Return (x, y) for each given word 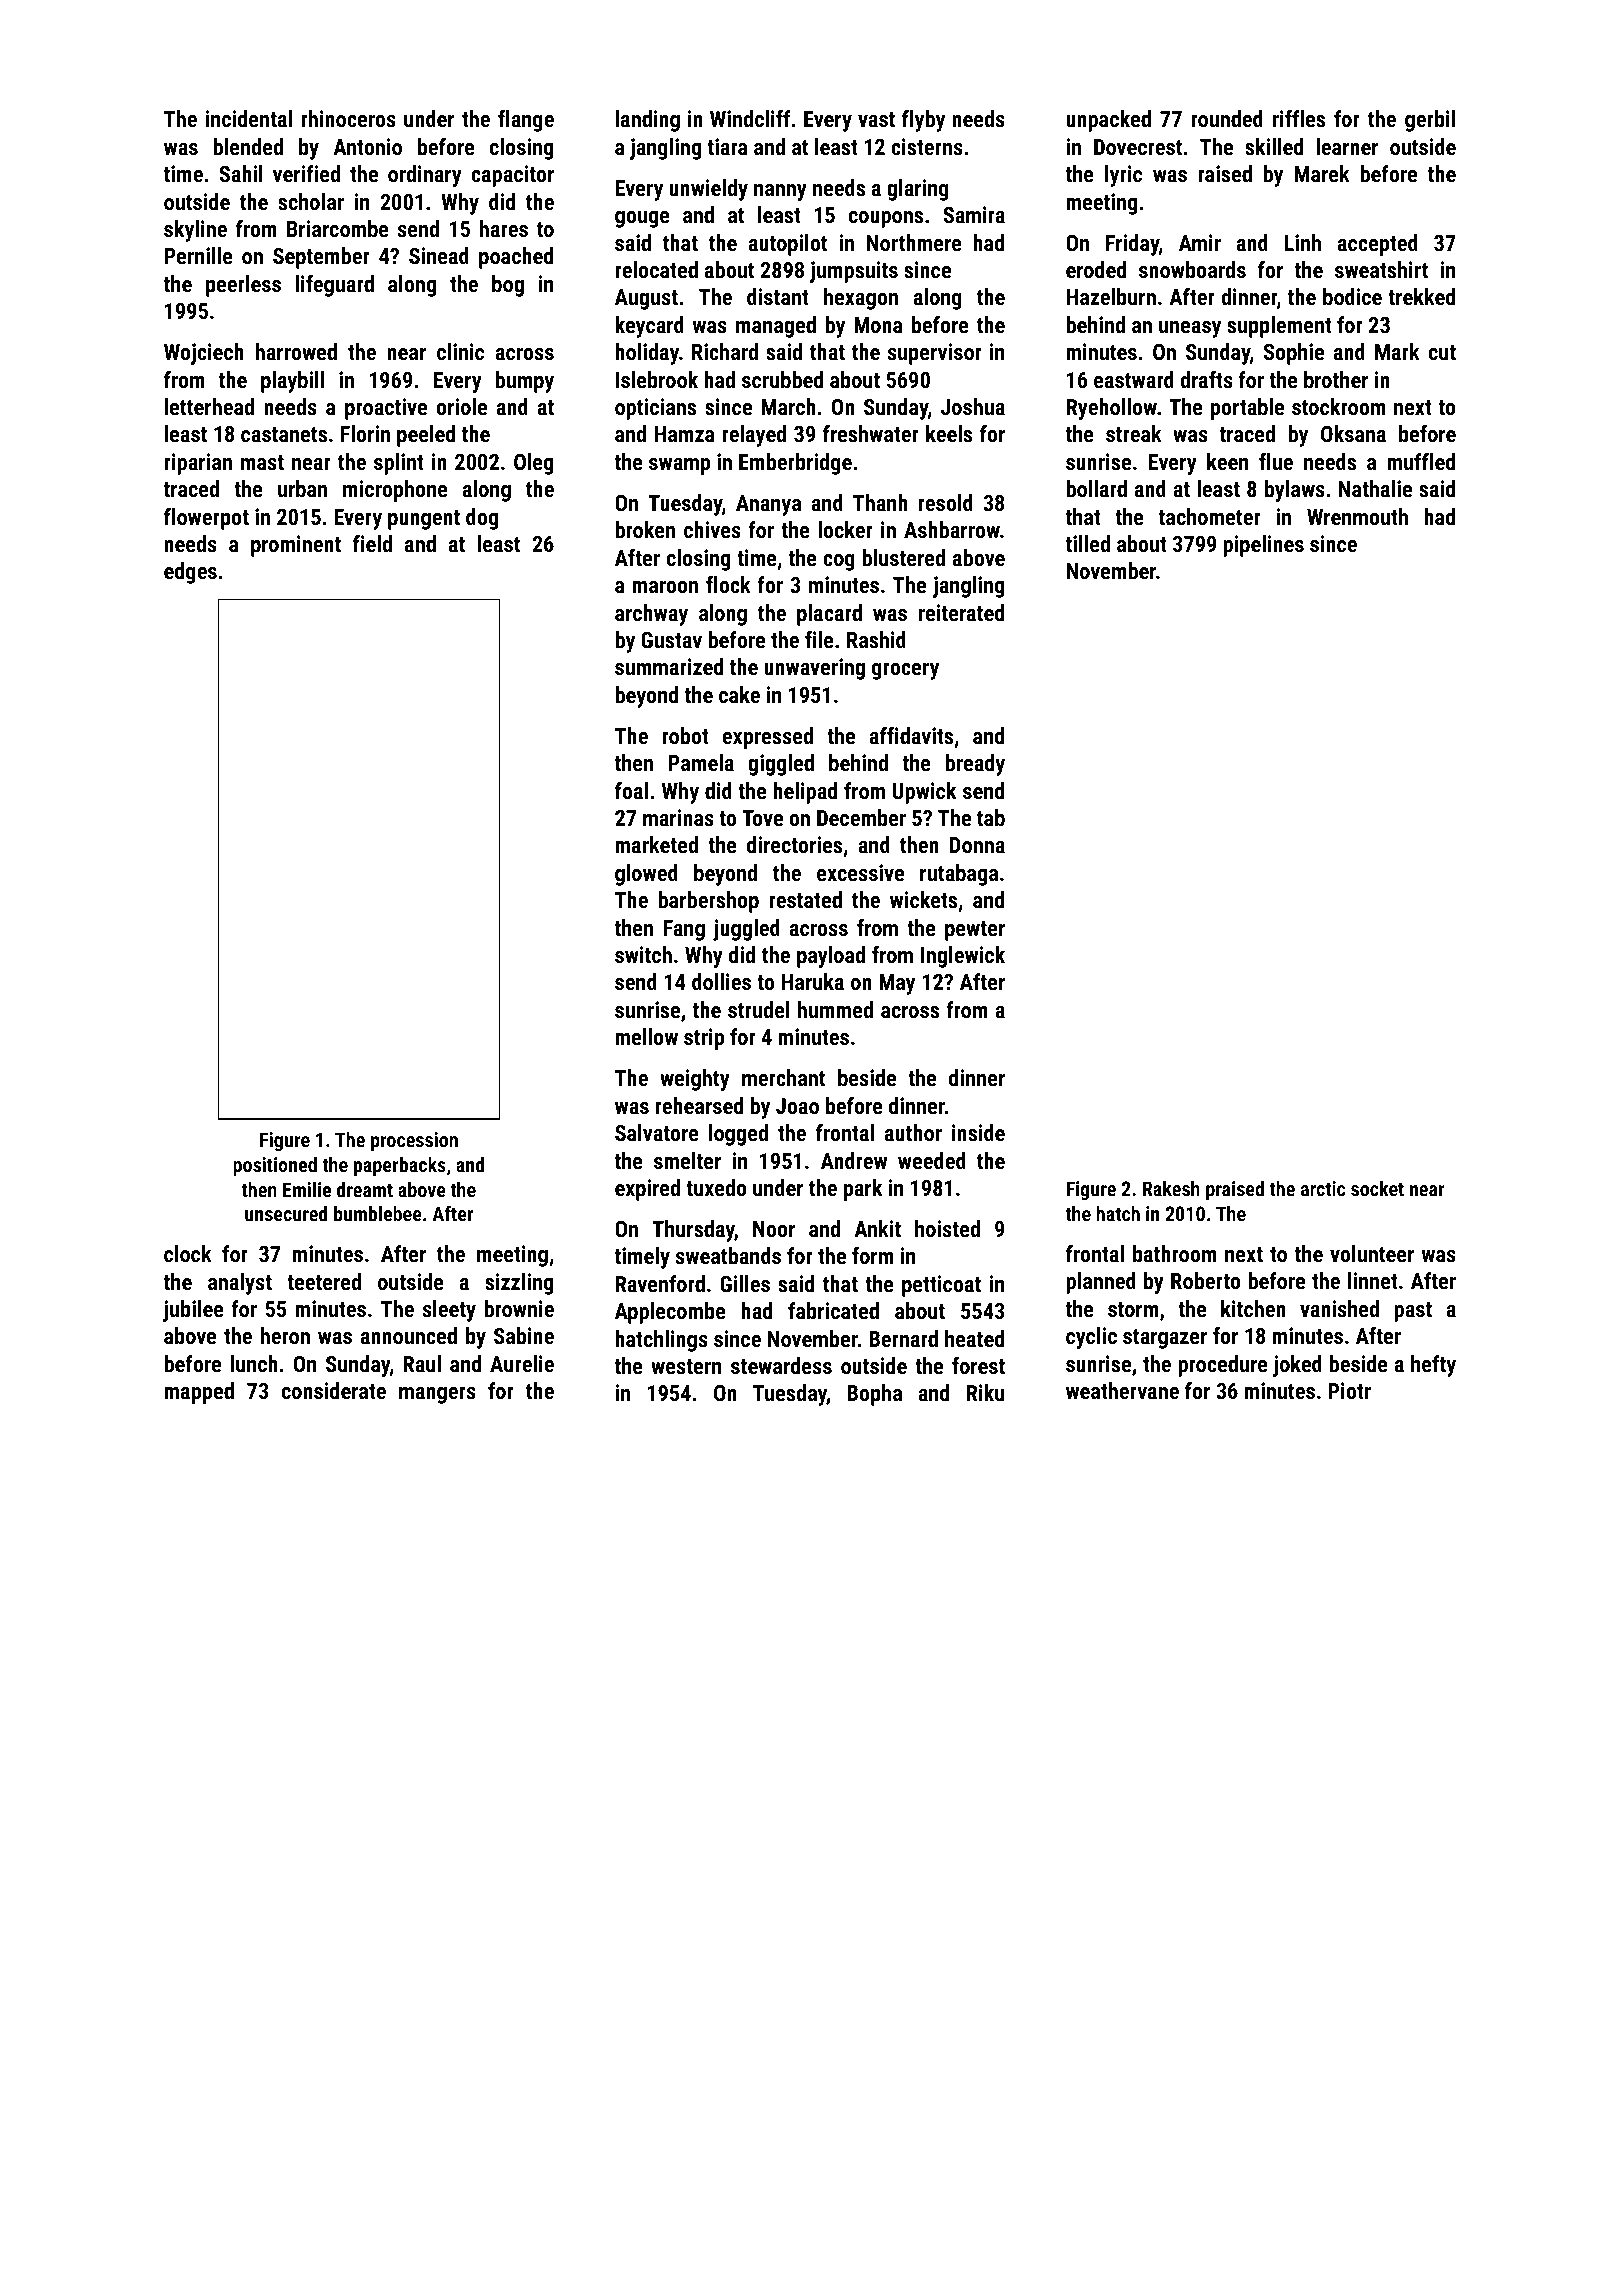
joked (1297, 1366)
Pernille (199, 255)
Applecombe (670, 1313)
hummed (835, 1009)
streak (1134, 433)
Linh (1303, 242)
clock (188, 1253)
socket (1377, 1188)
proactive (386, 409)
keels (949, 433)
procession (414, 1141)
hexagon (861, 299)
